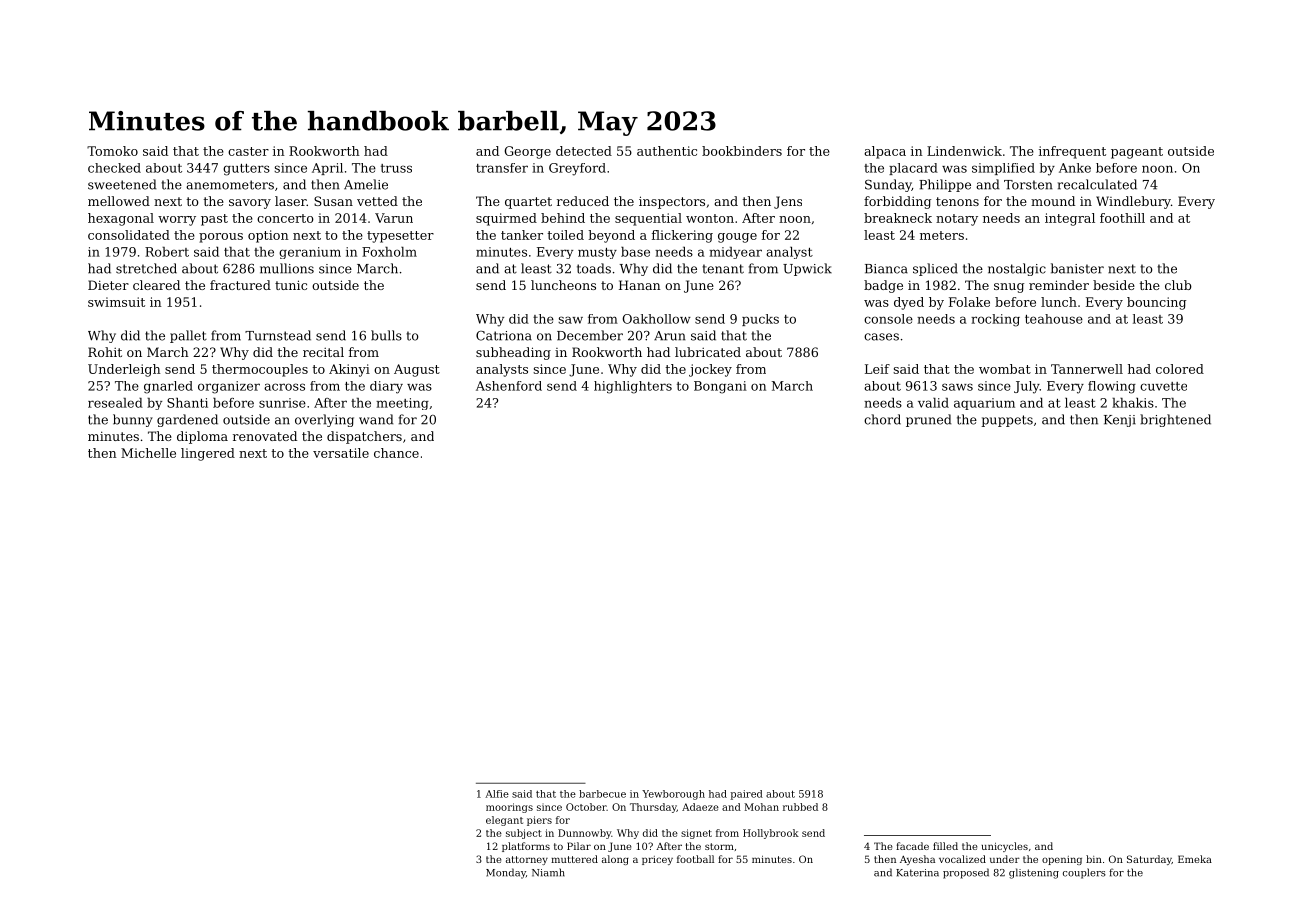 The width and height of the image is (1308, 924). What do you see at coordinates (1137, 153) in the image?
I see `pageant` at bounding box center [1137, 153].
